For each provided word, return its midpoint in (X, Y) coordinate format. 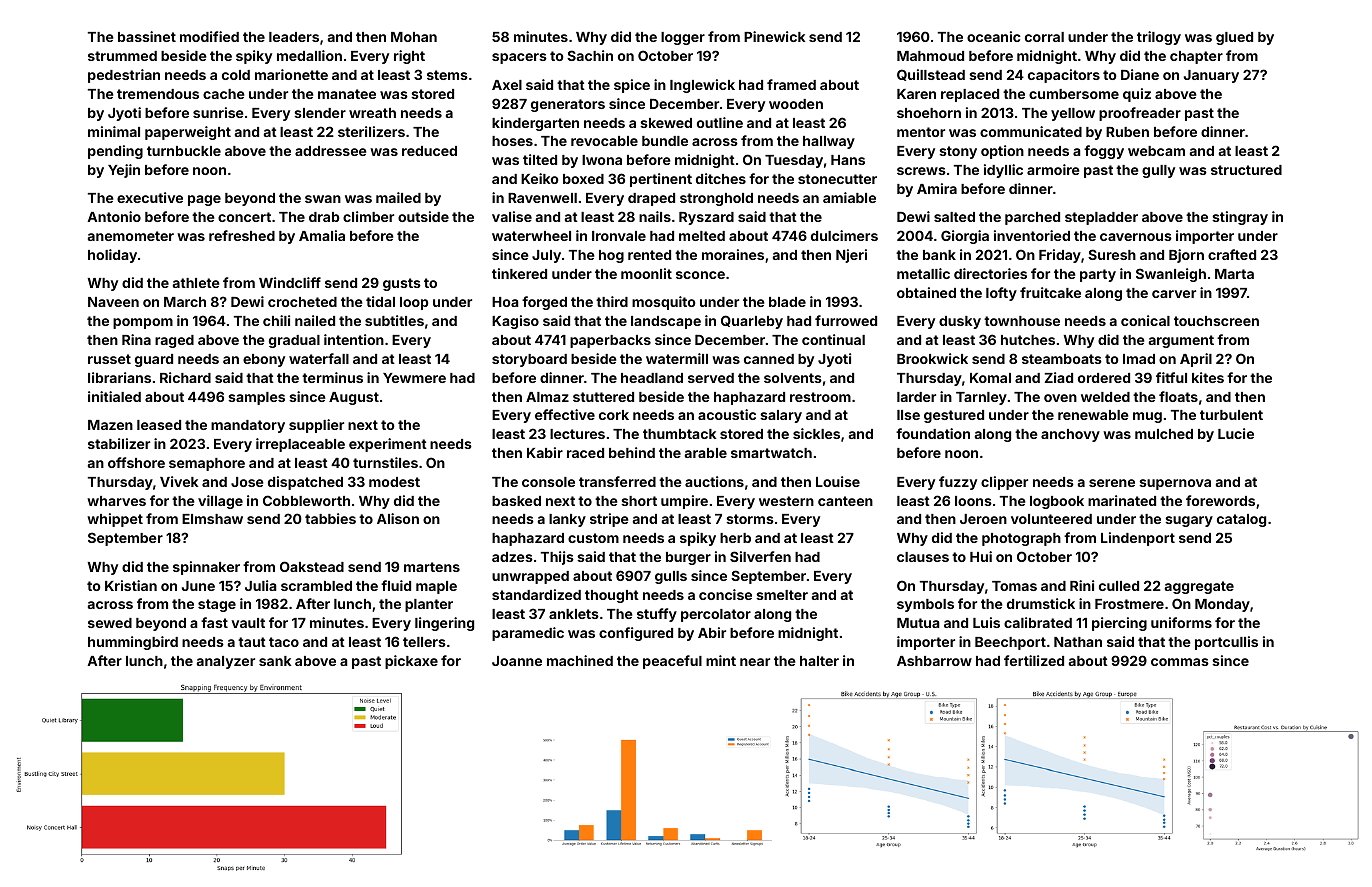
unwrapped (530, 577)
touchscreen (1216, 321)
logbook (1057, 502)
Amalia (322, 235)
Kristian (131, 585)
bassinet (147, 36)
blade (787, 302)
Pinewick (774, 36)
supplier (316, 426)
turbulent (1231, 415)
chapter (1196, 57)
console (548, 482)
